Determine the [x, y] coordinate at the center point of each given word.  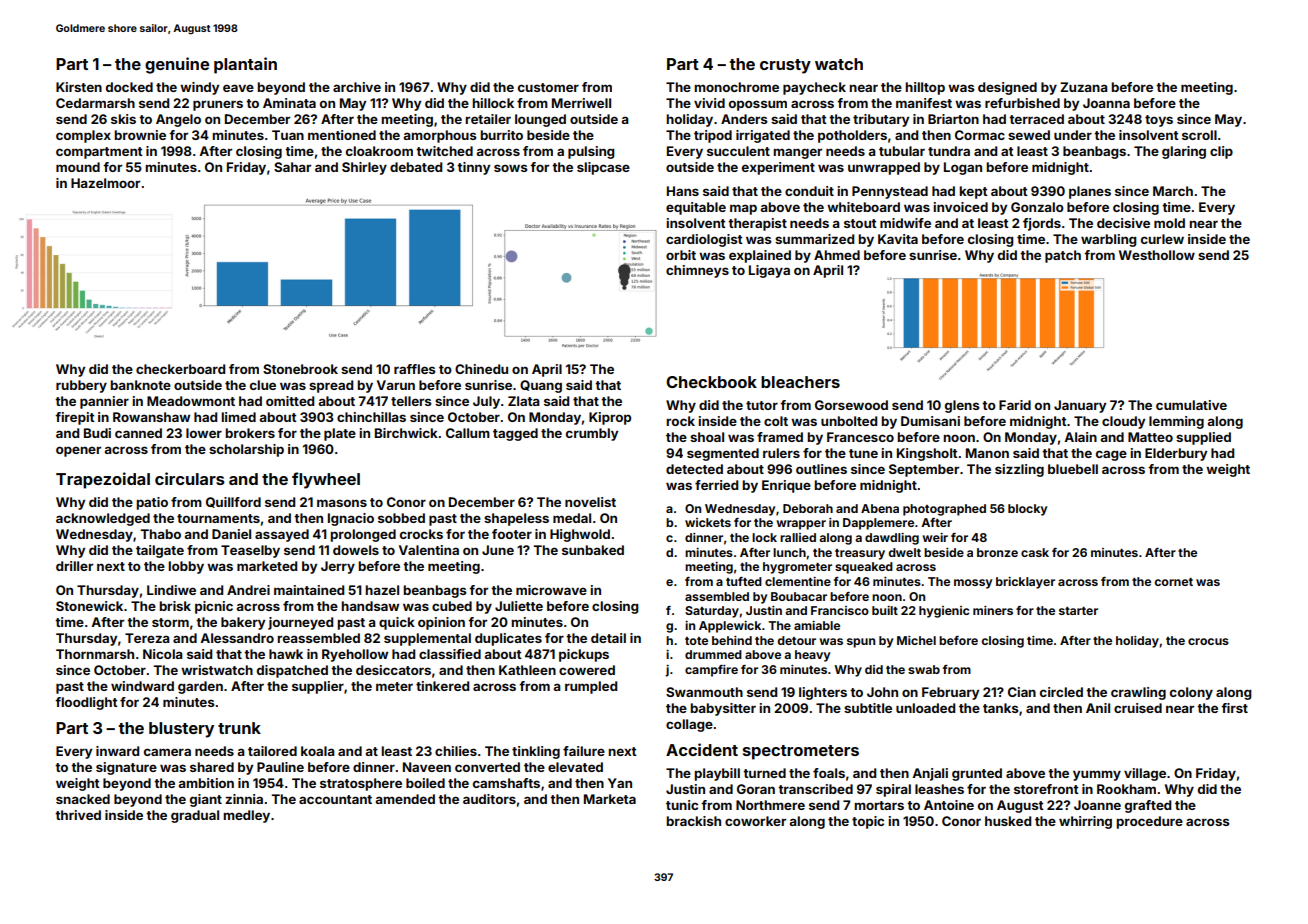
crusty [785, 66]
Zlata [524, 401]
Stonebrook [300, 369]
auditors [489, 799]
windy [199, 88]
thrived [78, 815]
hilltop [925, 88]
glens [962, 406]
